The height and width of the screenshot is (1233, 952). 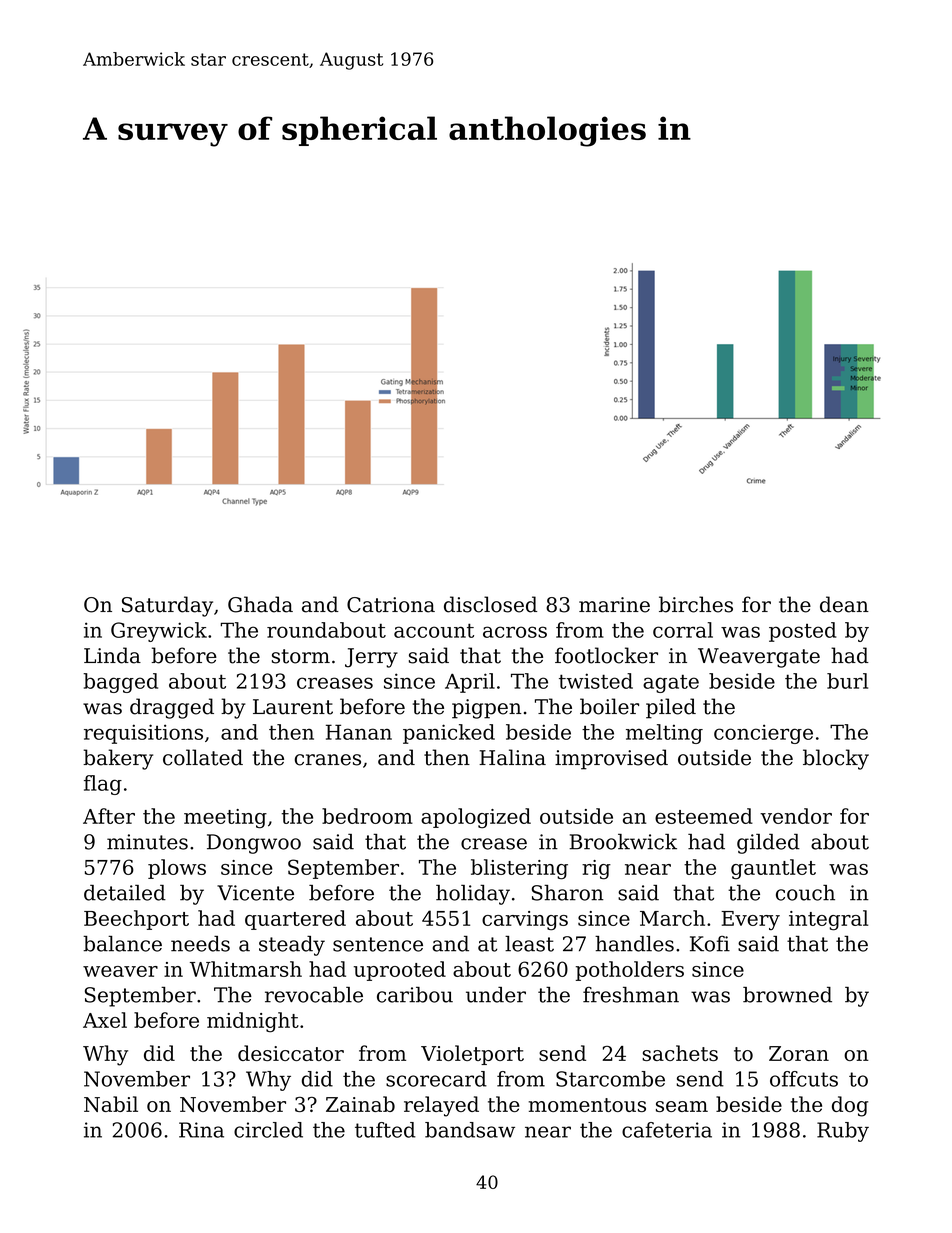 What do you see at coordinates (696, 604) in the screenshot?
I see `birches` at bounding box center [696, 604].
